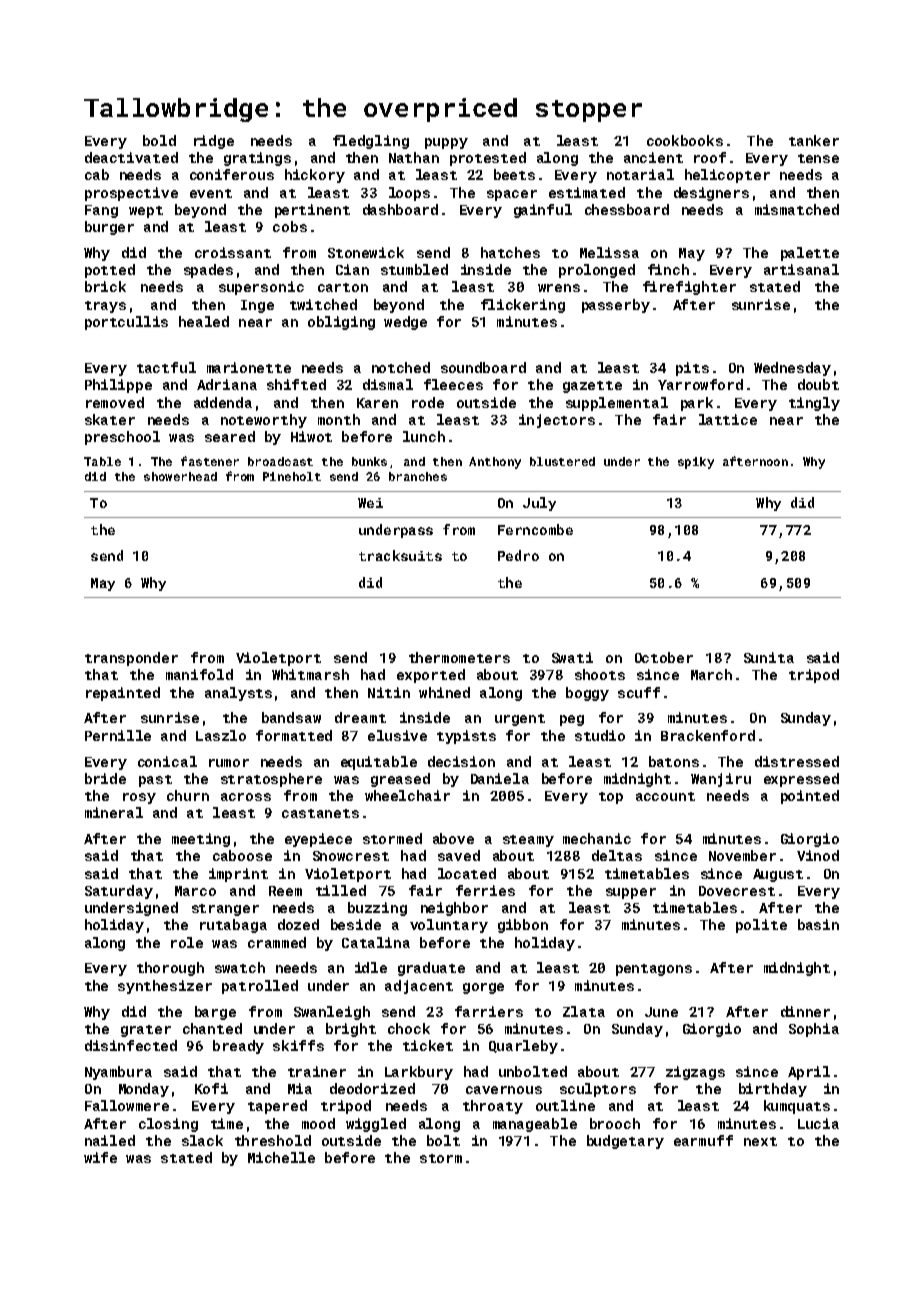 The height and width of the screenshot is (1308, 924). I want to click on mismatched, so click(797, 209).
